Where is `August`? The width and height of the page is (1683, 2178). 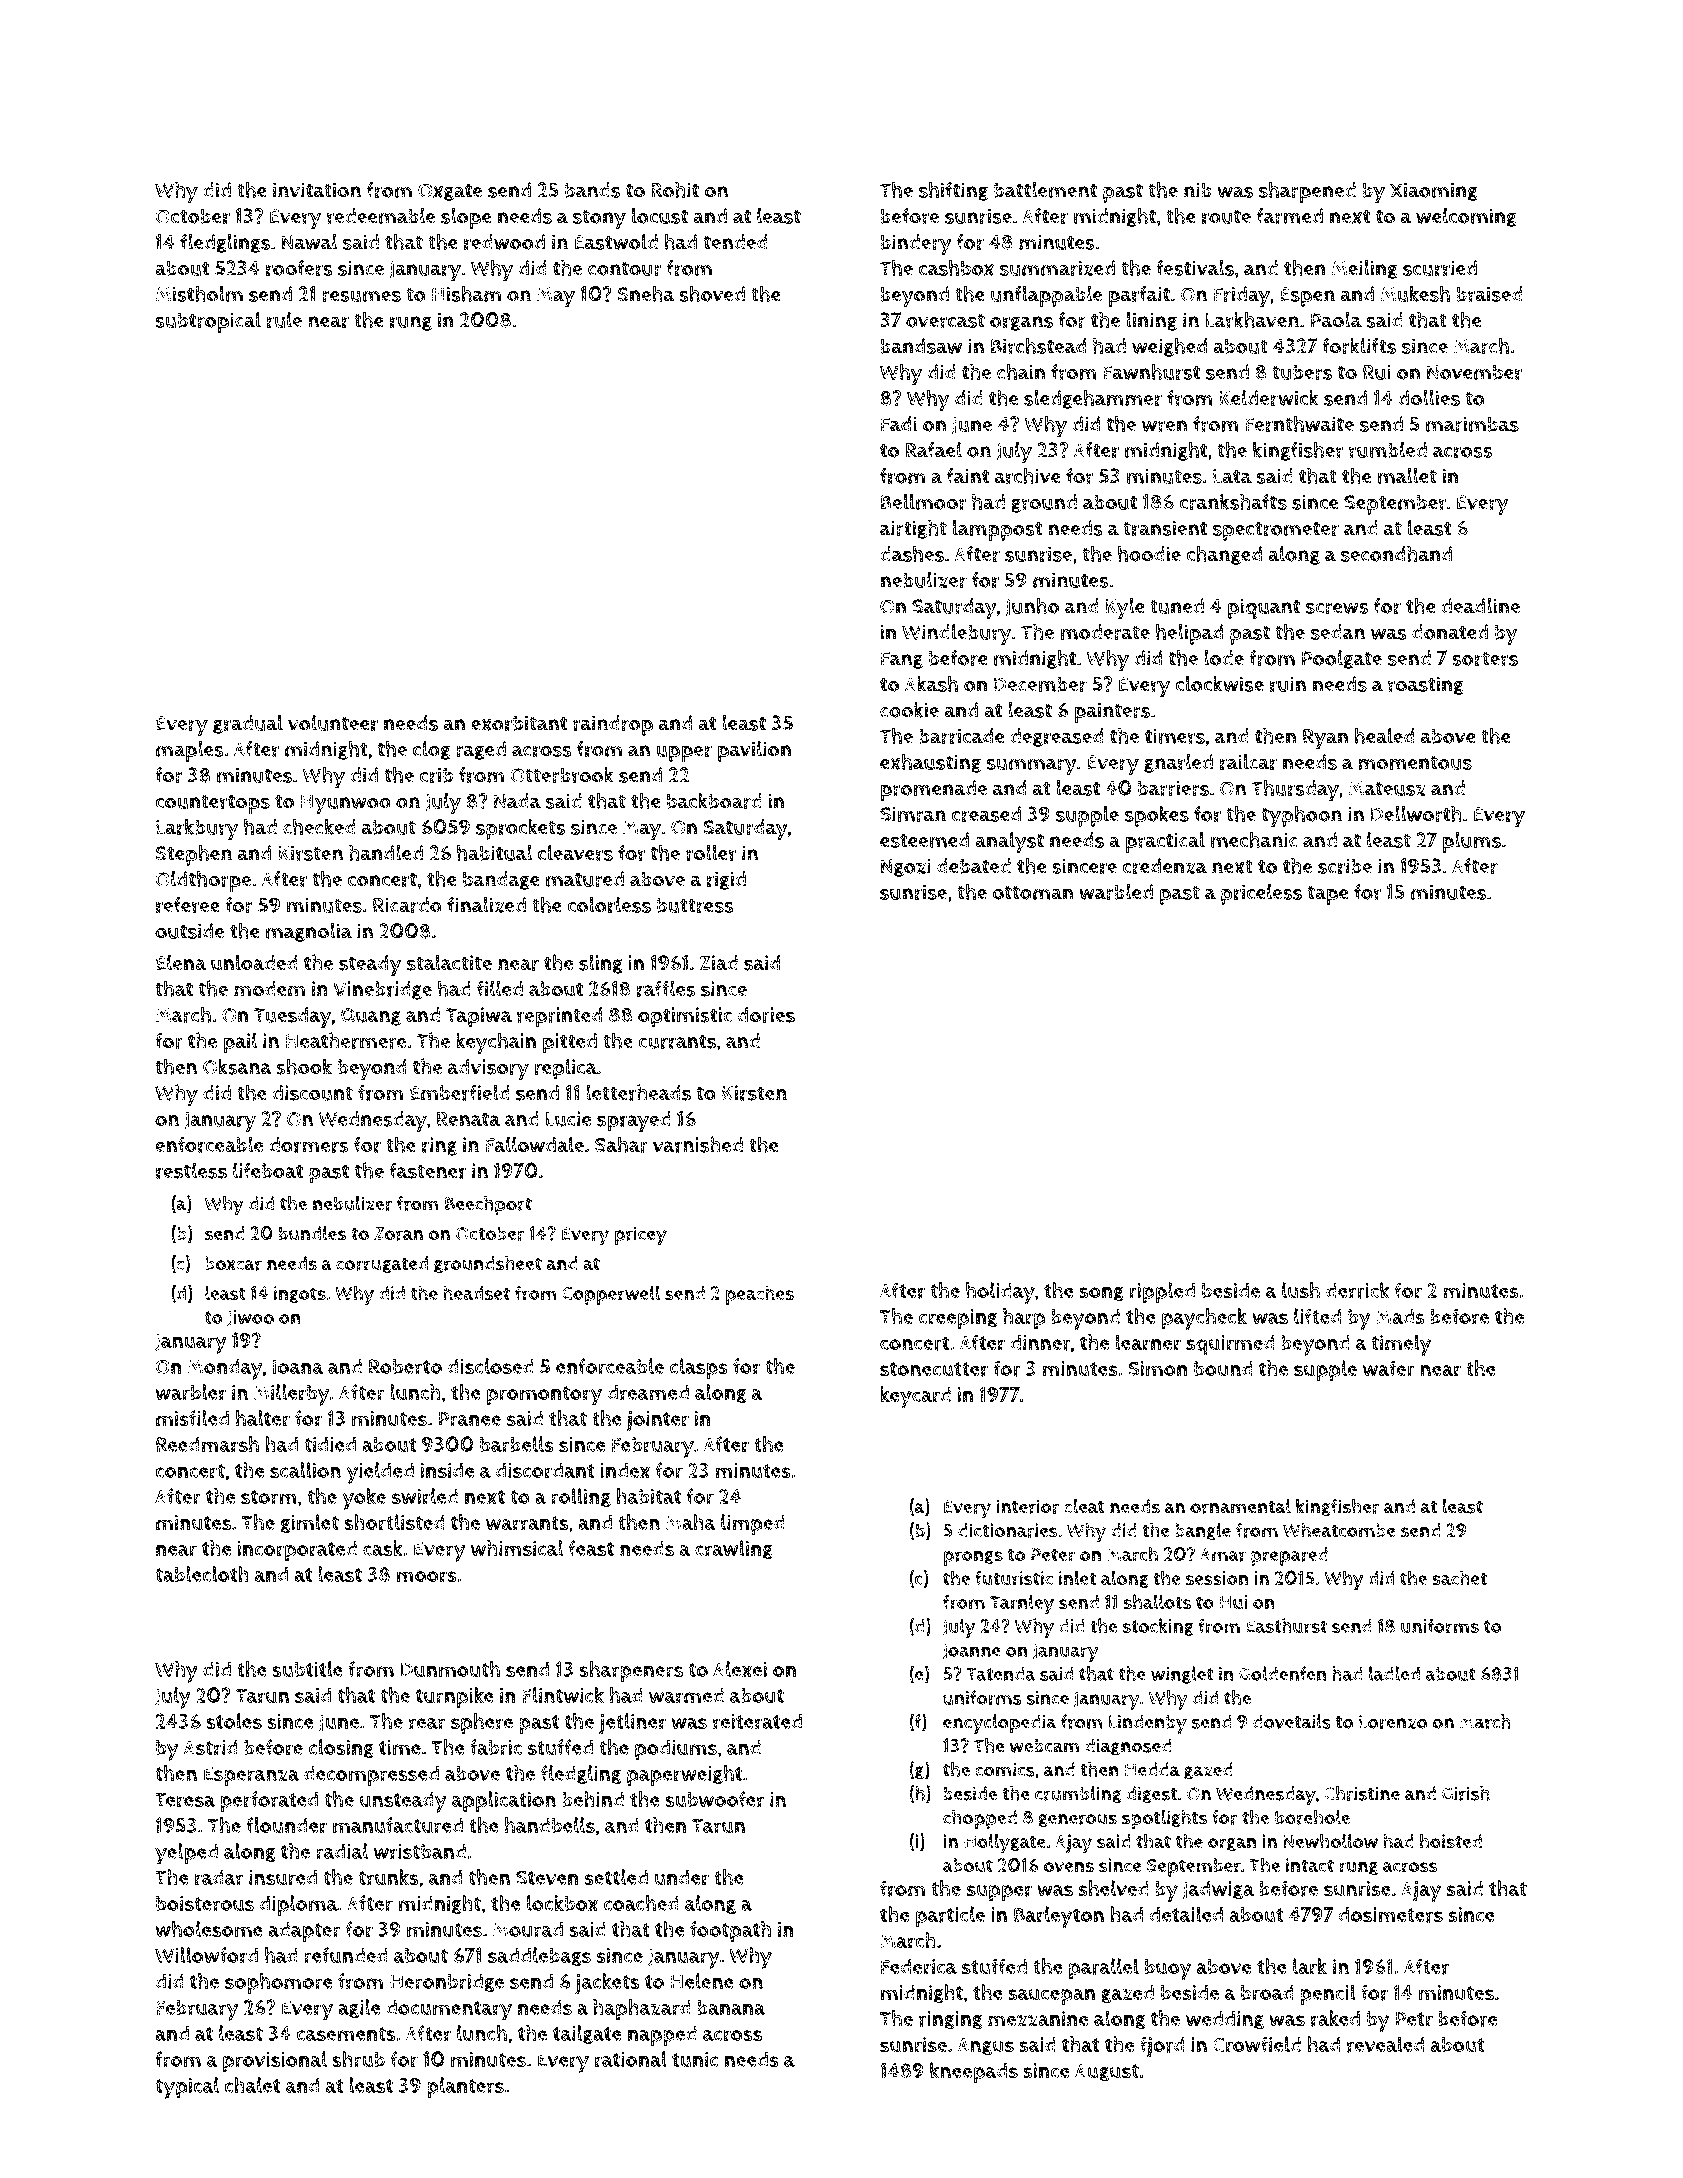
August is located at coordinates (1107, 2073).
